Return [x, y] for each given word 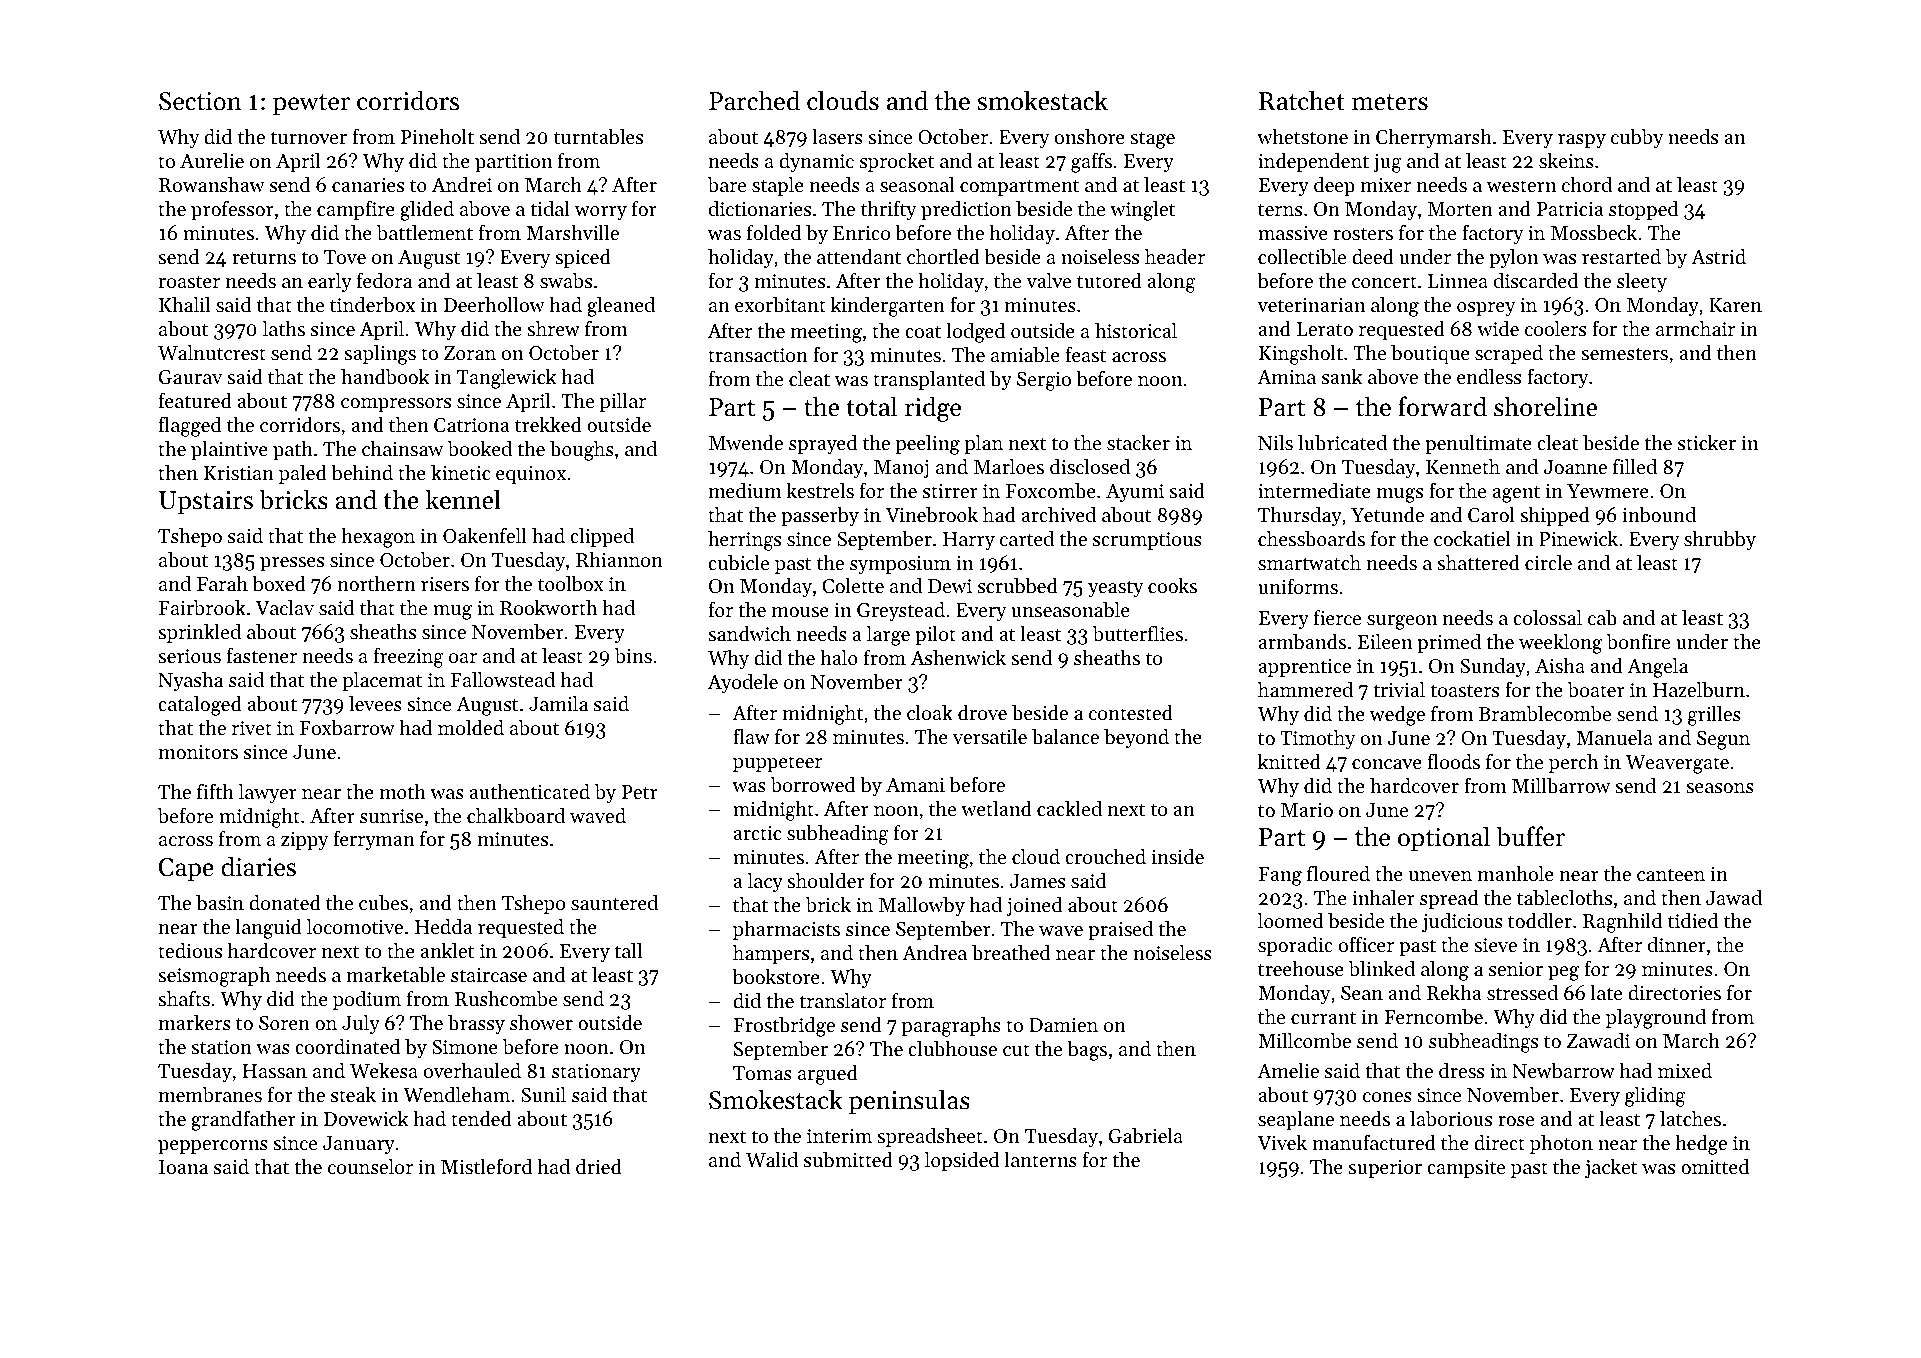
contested [1131, 713]
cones [1387, 1097]
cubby [1637, 139]
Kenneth [1463, 467]
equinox [531, 475]
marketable [396, 975]
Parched [754, 100]
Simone [465, 1047]
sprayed [823, 445]
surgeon [1402, 622]
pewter [311, 105]
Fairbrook [202, 608]
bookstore [776, 977]
